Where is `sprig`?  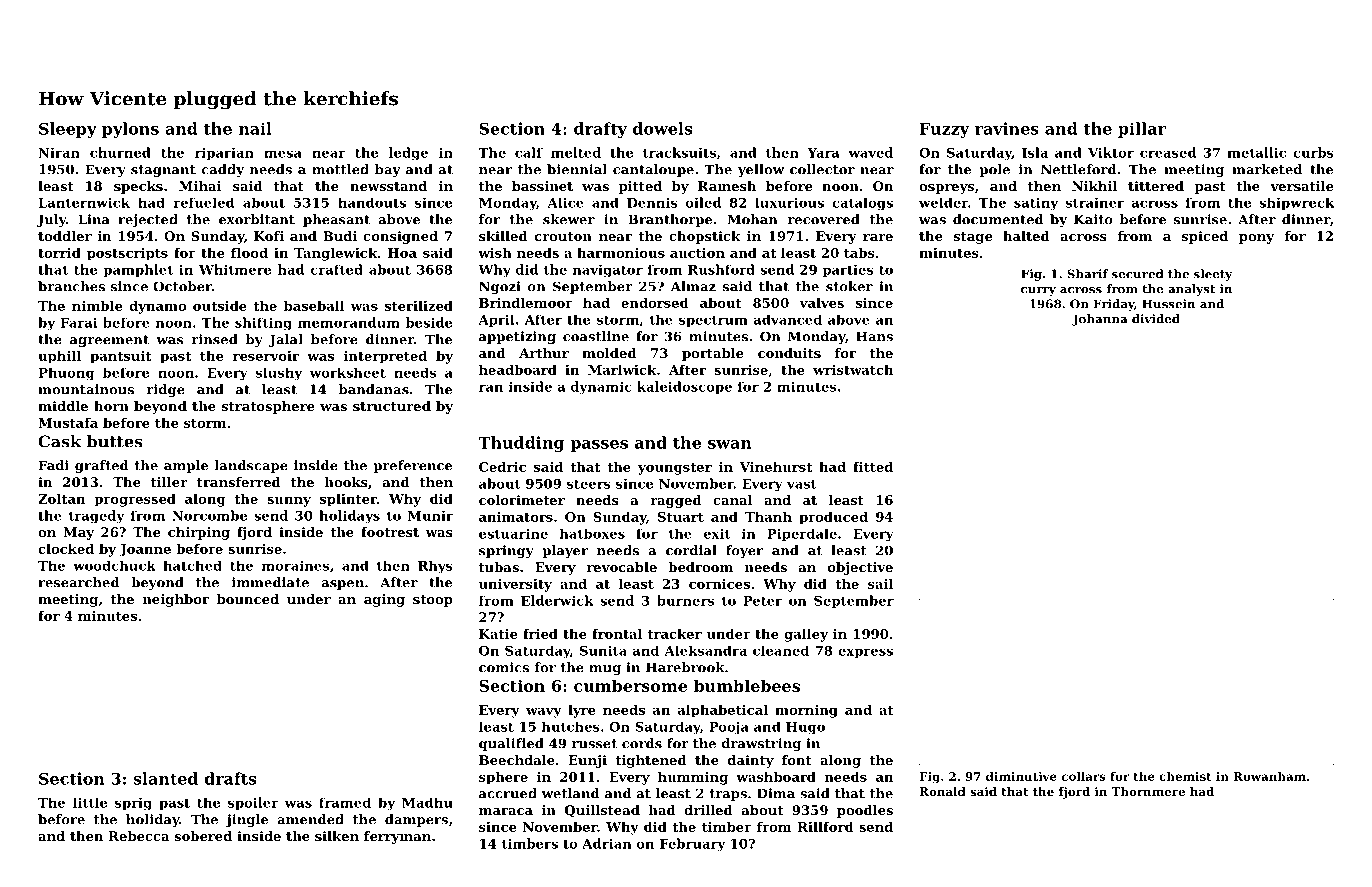
sprig is located at coordinates (133, 804).
